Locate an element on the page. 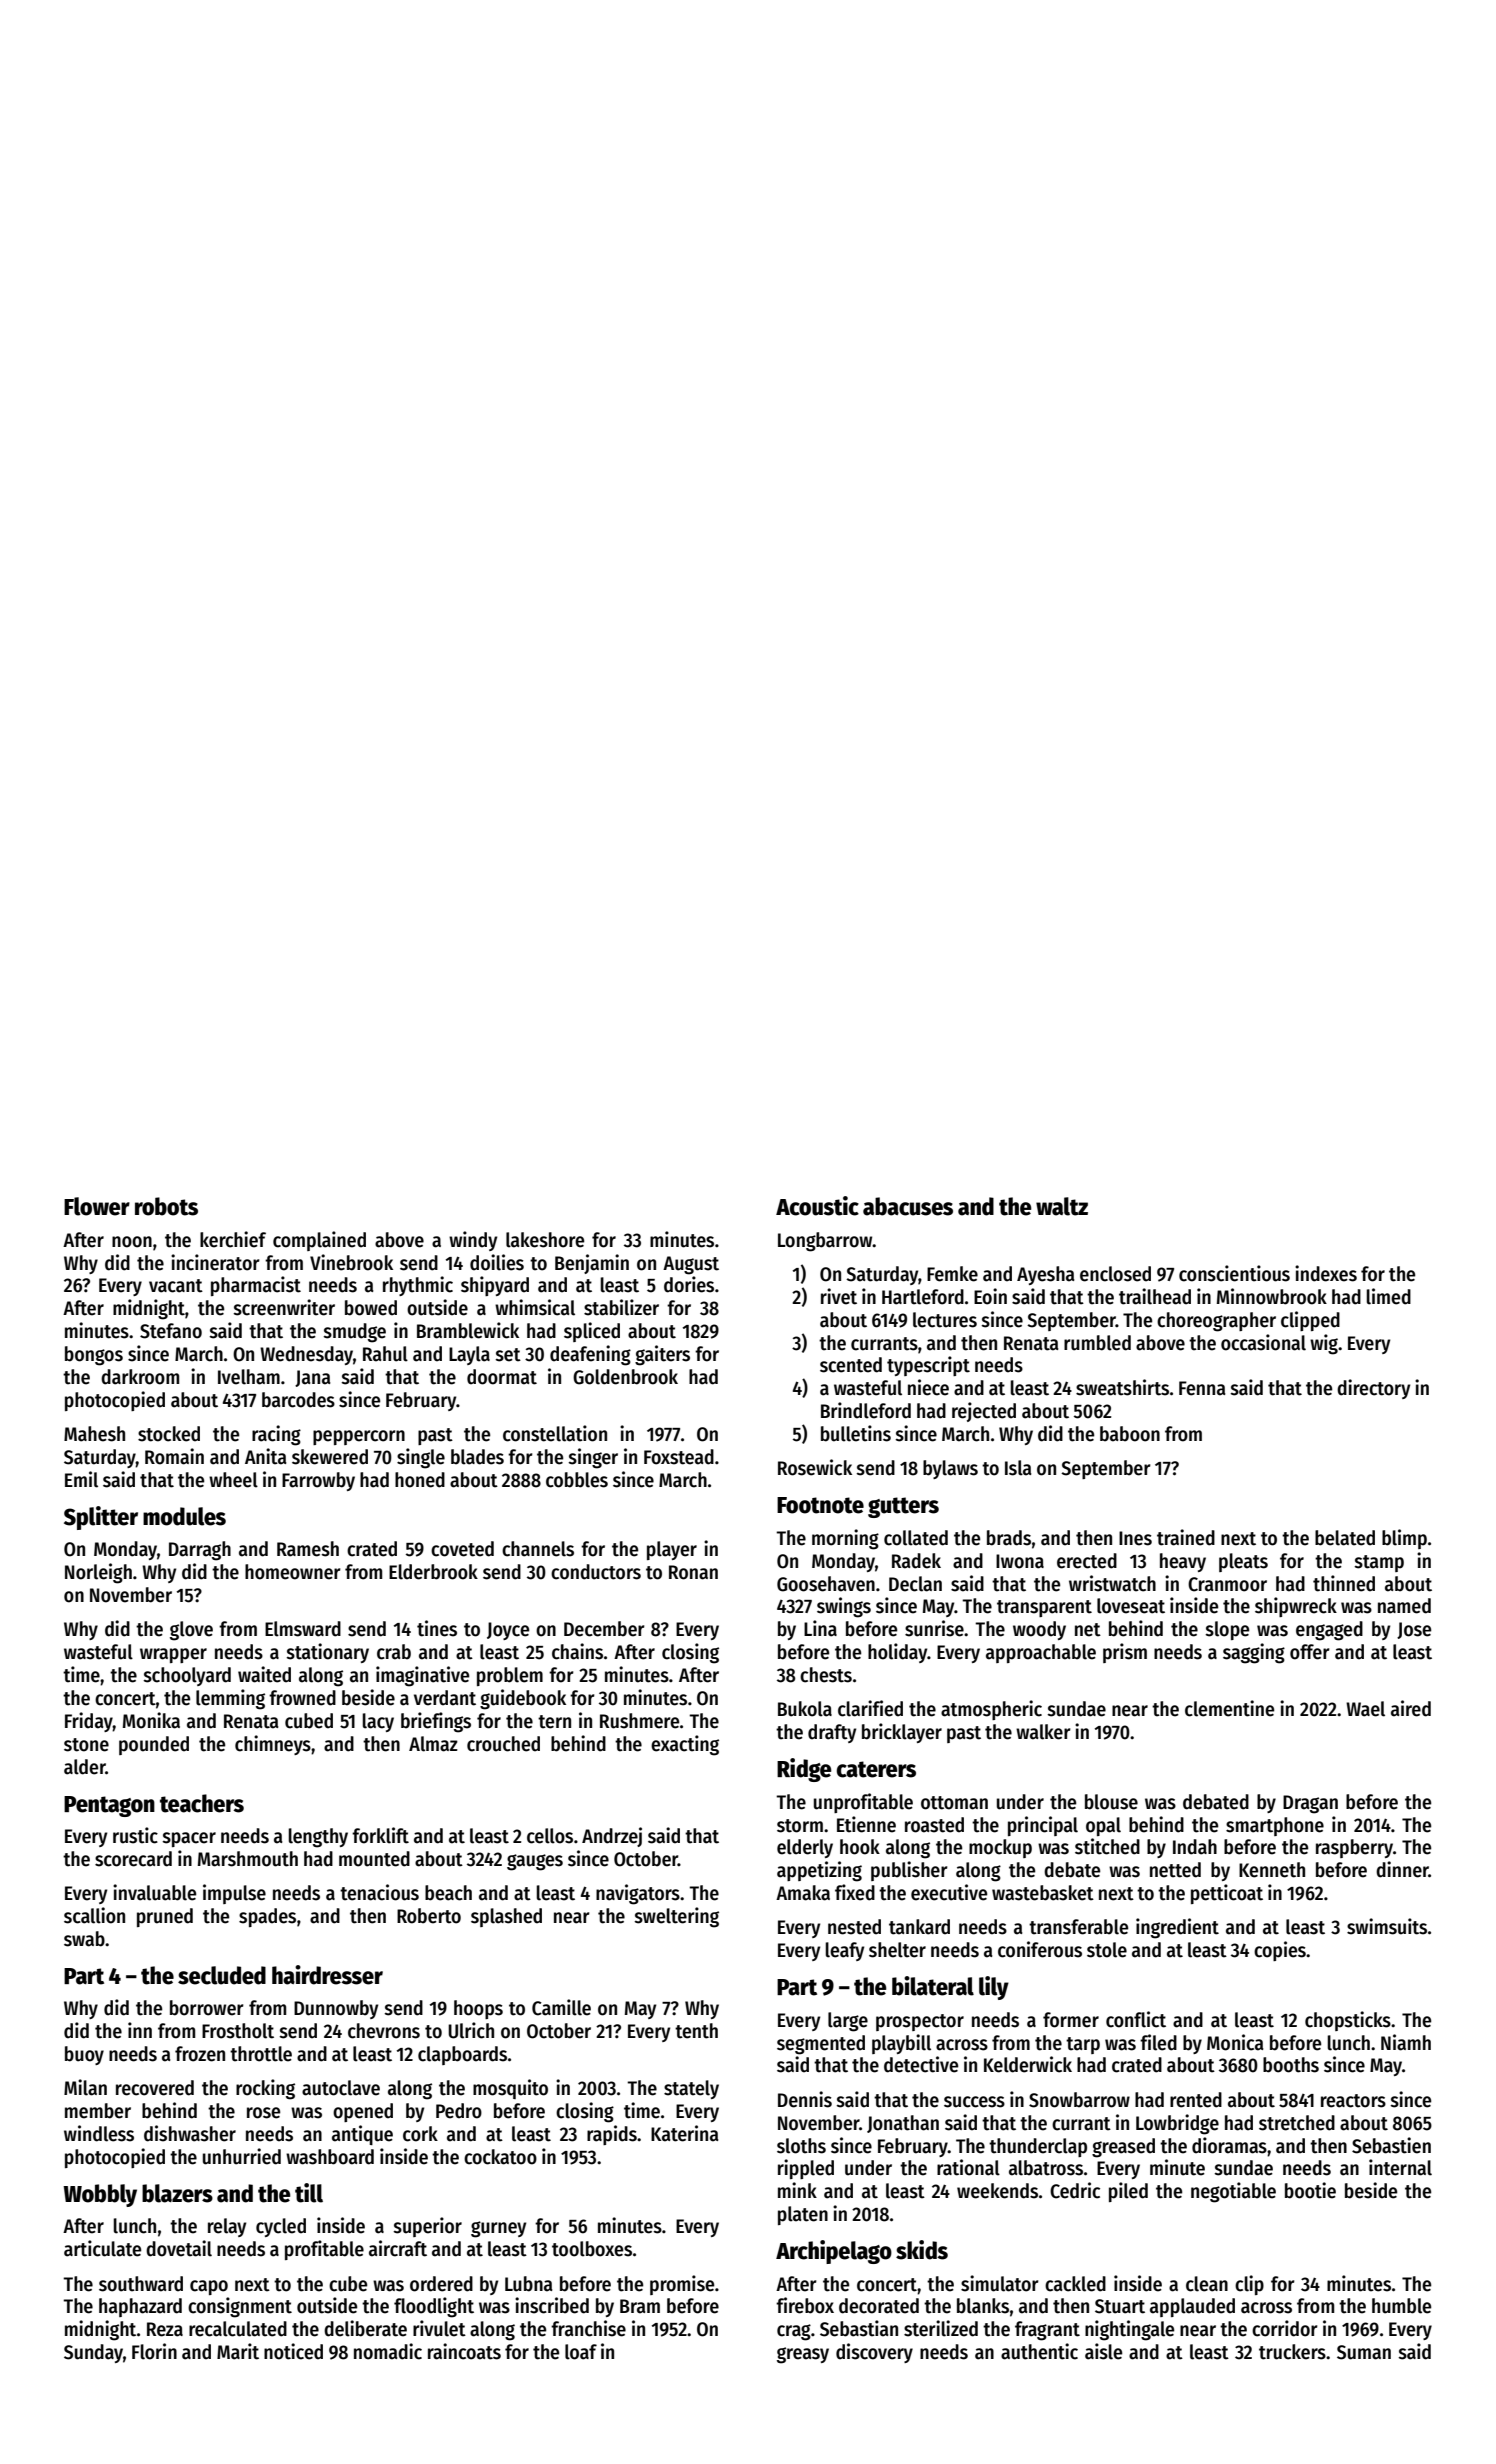 This page has width=1496, height=2464. tankard is located at coordinates (919, 1927).
